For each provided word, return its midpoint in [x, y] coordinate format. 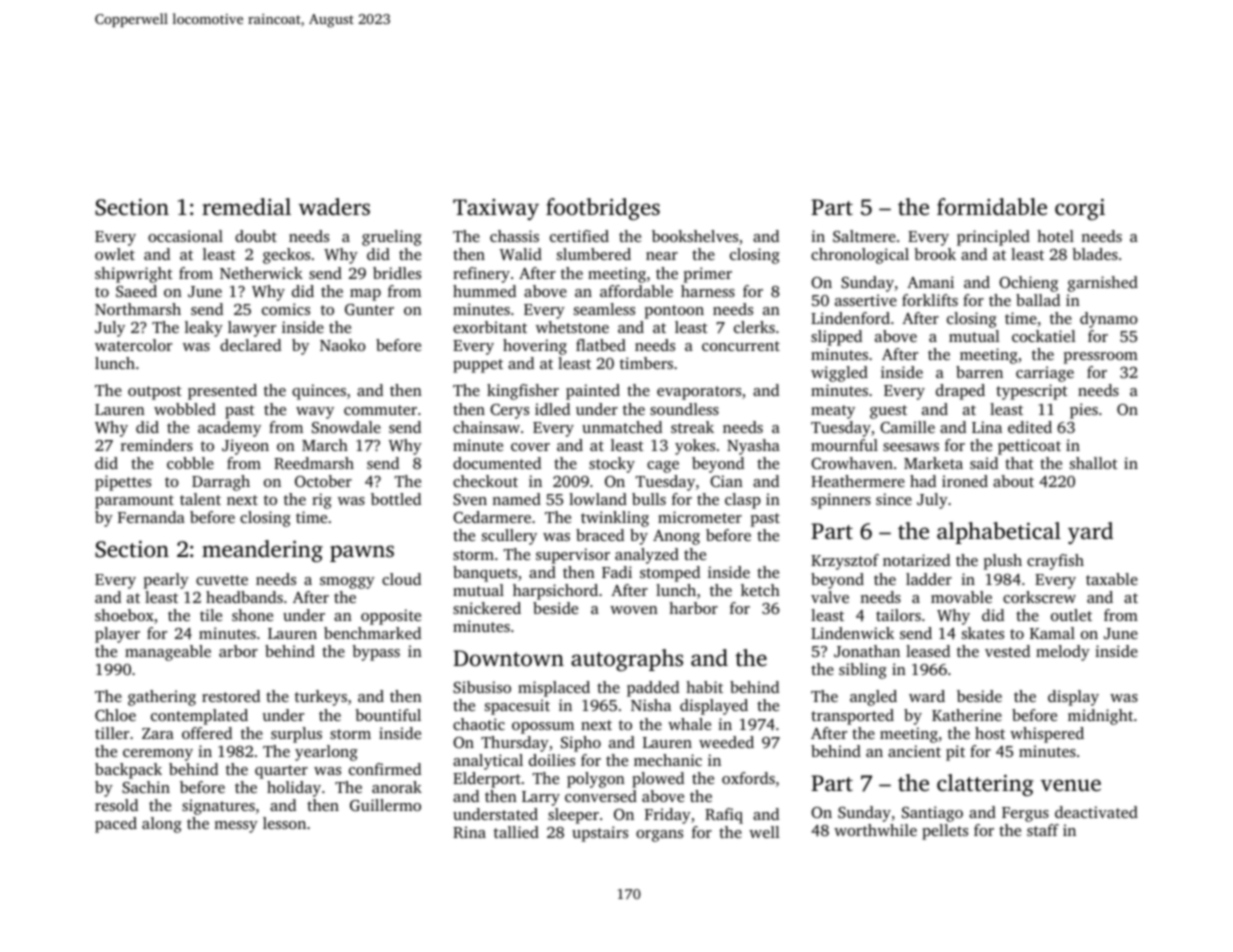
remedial [246, 207]
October [323, 481]
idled [552, 409]
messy [236, 827]
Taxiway [496, 209]
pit [955, 753]
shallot [1094, 463]
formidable [992, 207]
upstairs [600, 834]
